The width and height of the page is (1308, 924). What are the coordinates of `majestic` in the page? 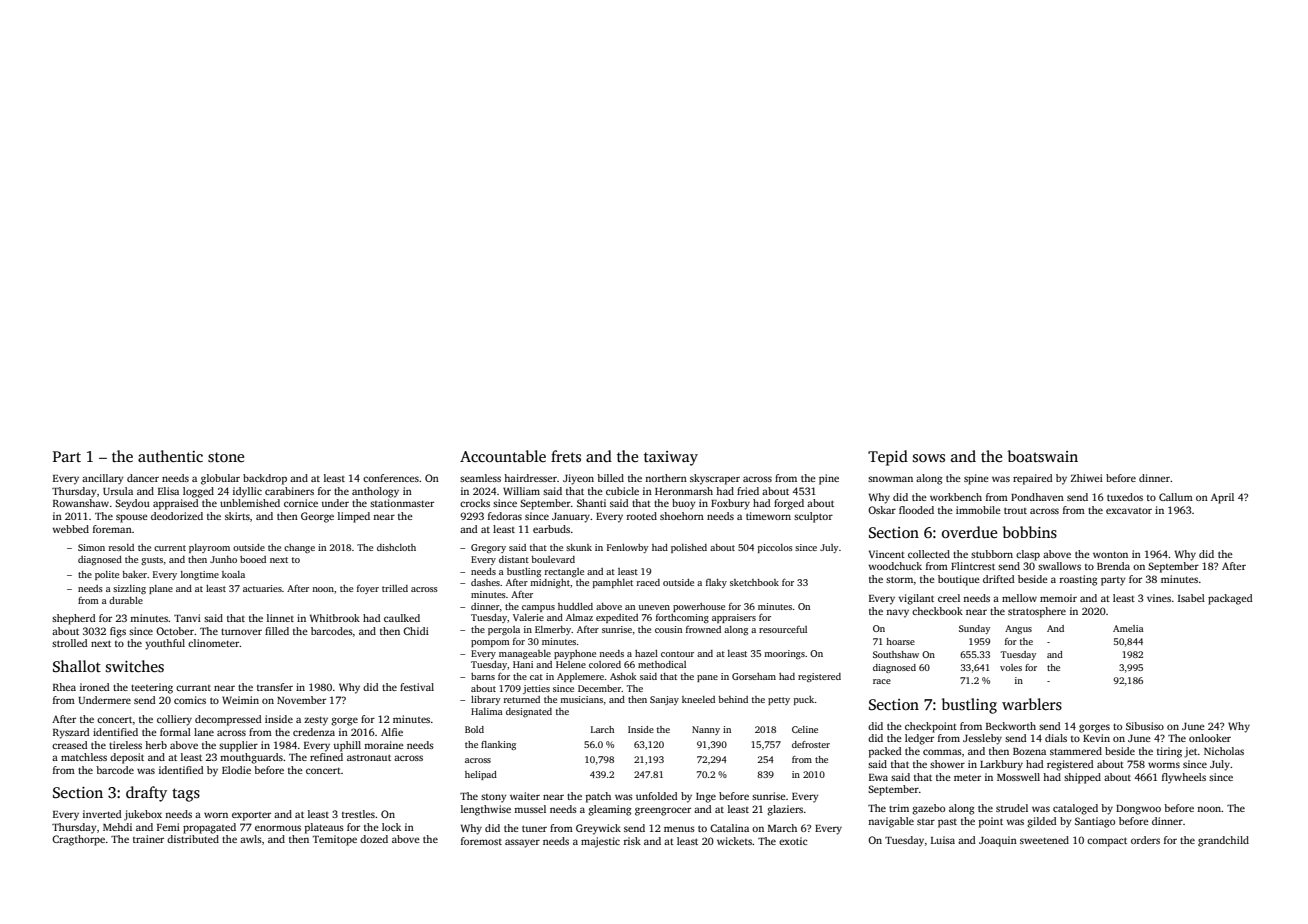 It's located at (600, 842).
